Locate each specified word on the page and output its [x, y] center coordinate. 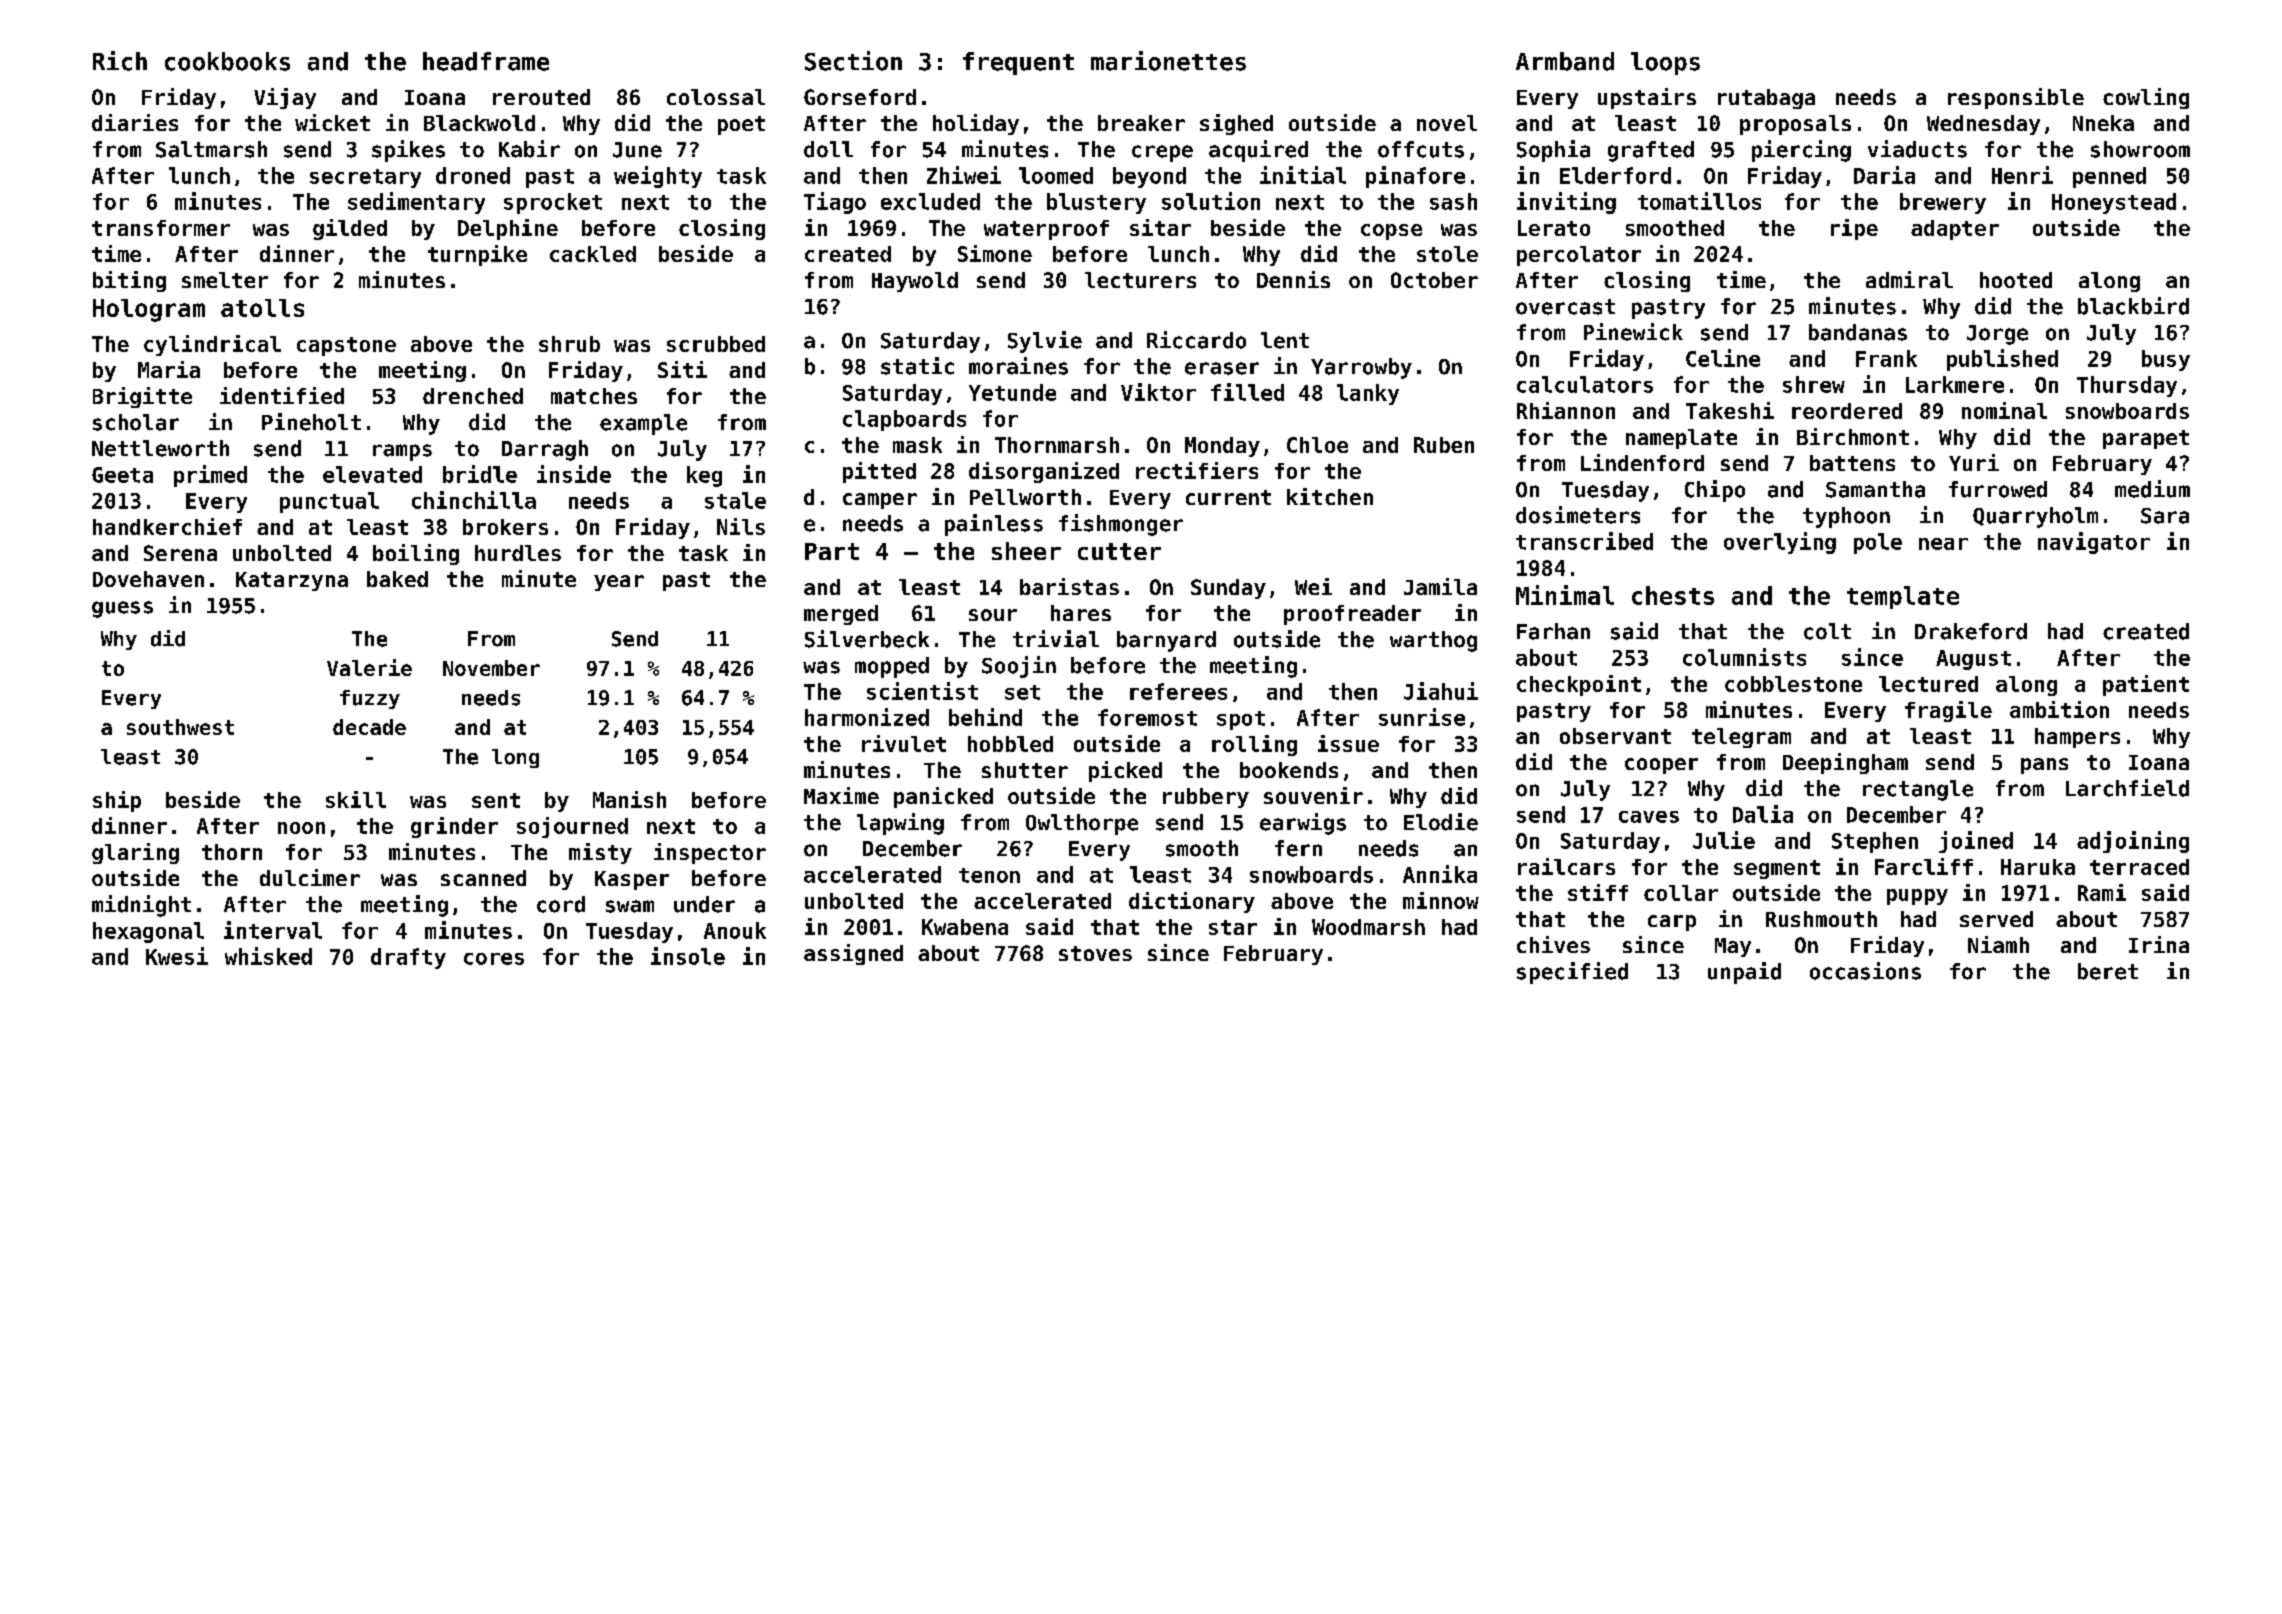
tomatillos [1699, 201]
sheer [1026, 551]
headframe [486, 61]
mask [917, 445]
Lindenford [1642, 462]
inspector [710, 853]
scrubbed [716, 344]
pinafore [1415, 177]
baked [397, 579]
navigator [2094, 543]
